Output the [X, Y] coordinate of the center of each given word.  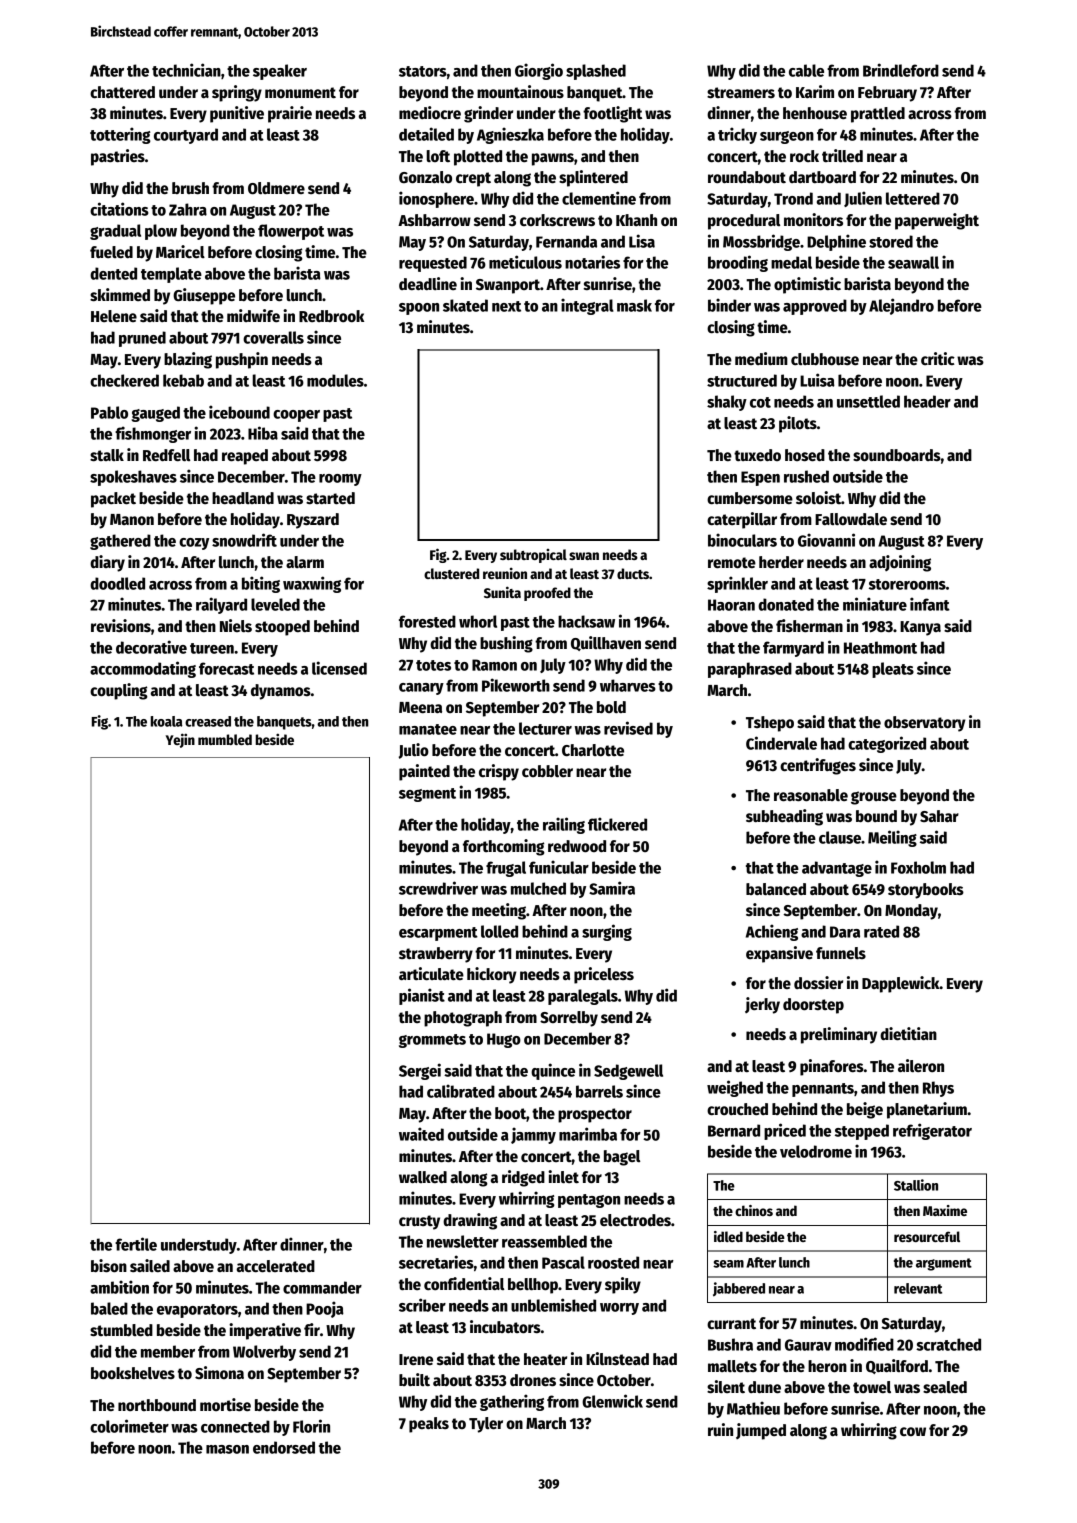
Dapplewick [901, 984]
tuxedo [757, 455]
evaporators [197, 1311]
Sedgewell [628, 1072]
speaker [280, 72]
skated [465, 305]
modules [335, 380]
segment [427, 795]
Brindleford [901, 70]
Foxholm [918, 867]
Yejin [180, 740]
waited [421, 1134]
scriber [422, 1305]
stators [423, 71]
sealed [945, 1387]
